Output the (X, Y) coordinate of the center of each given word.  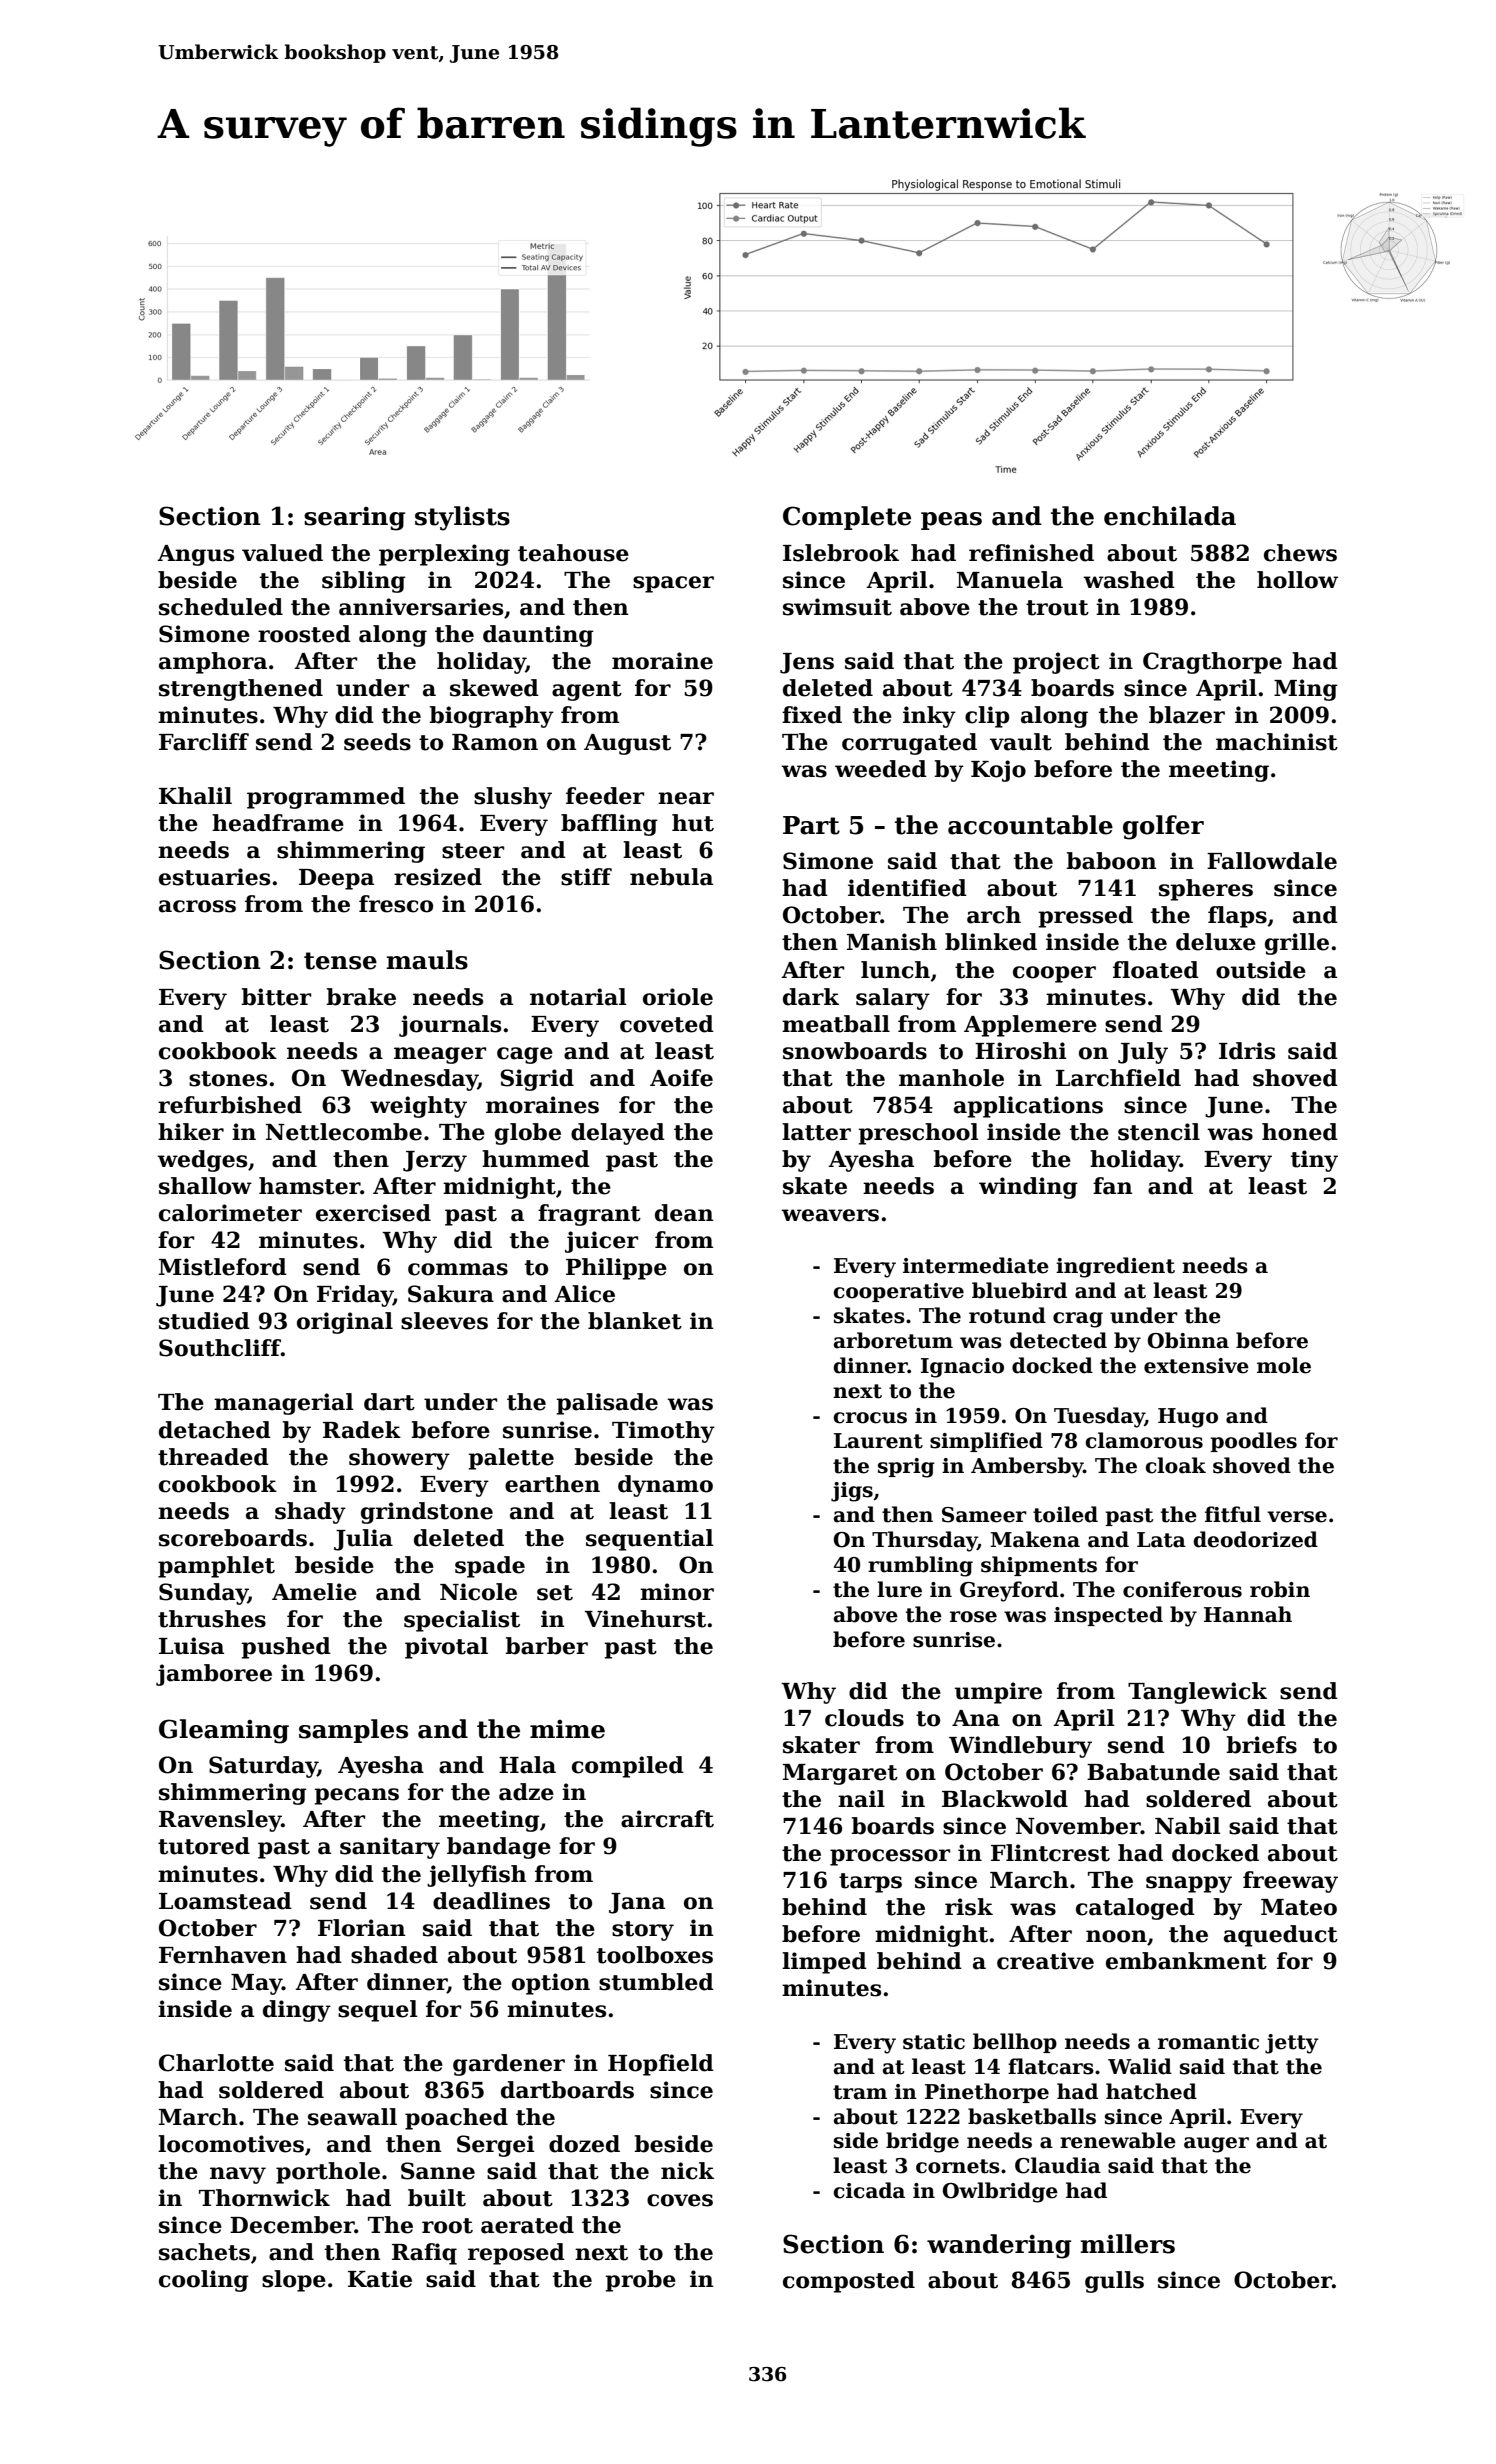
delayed (618, 1134)
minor (677, 1592)
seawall (352, 2117)
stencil (1159, 1132)
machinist (1277, 742)
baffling (609, 825)
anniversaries (421, 607)
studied (204, 1321)
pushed (286, 1648)
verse (1297, 1517)
